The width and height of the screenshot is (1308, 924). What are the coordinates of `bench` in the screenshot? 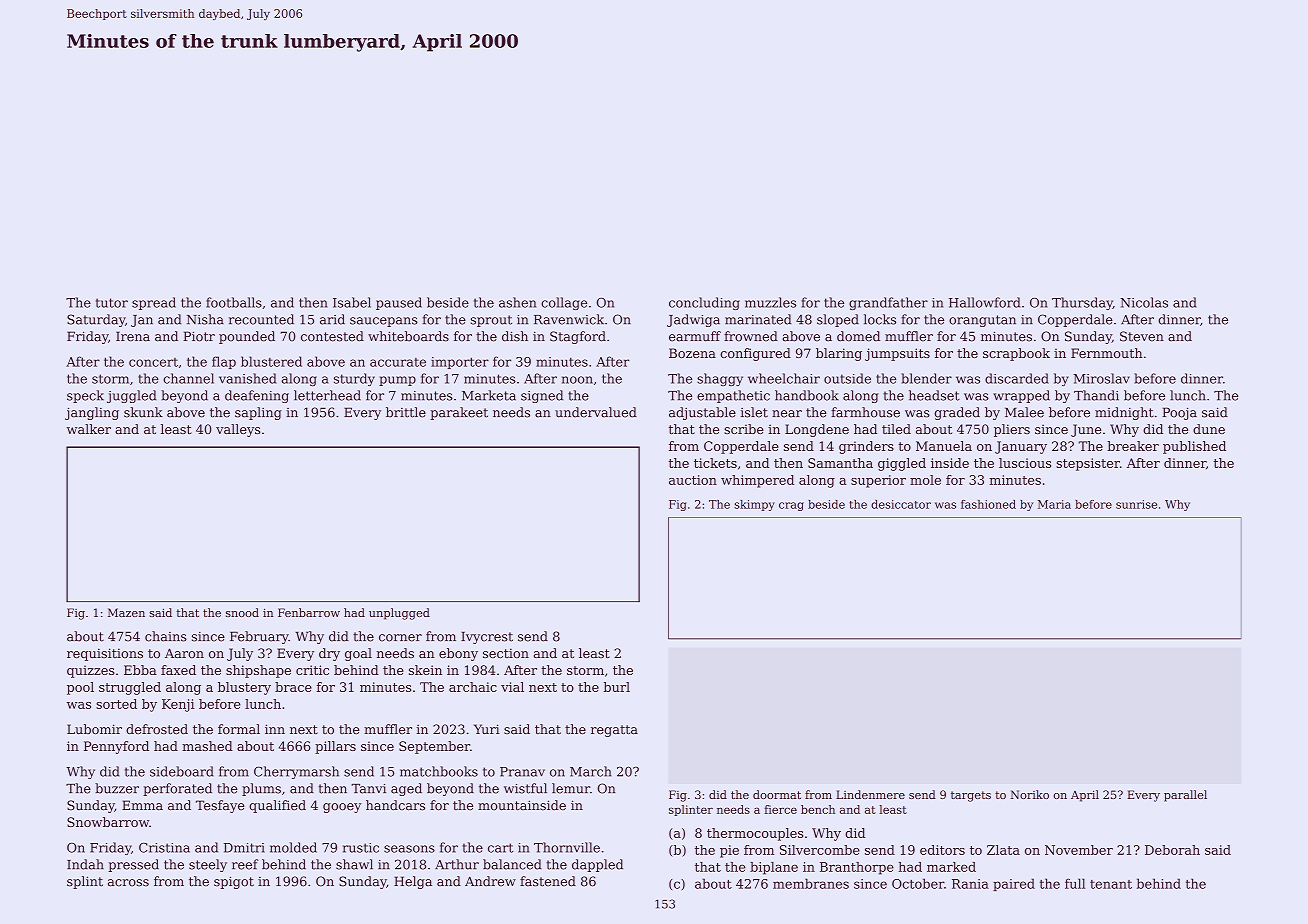 It's located at (818, 809).
